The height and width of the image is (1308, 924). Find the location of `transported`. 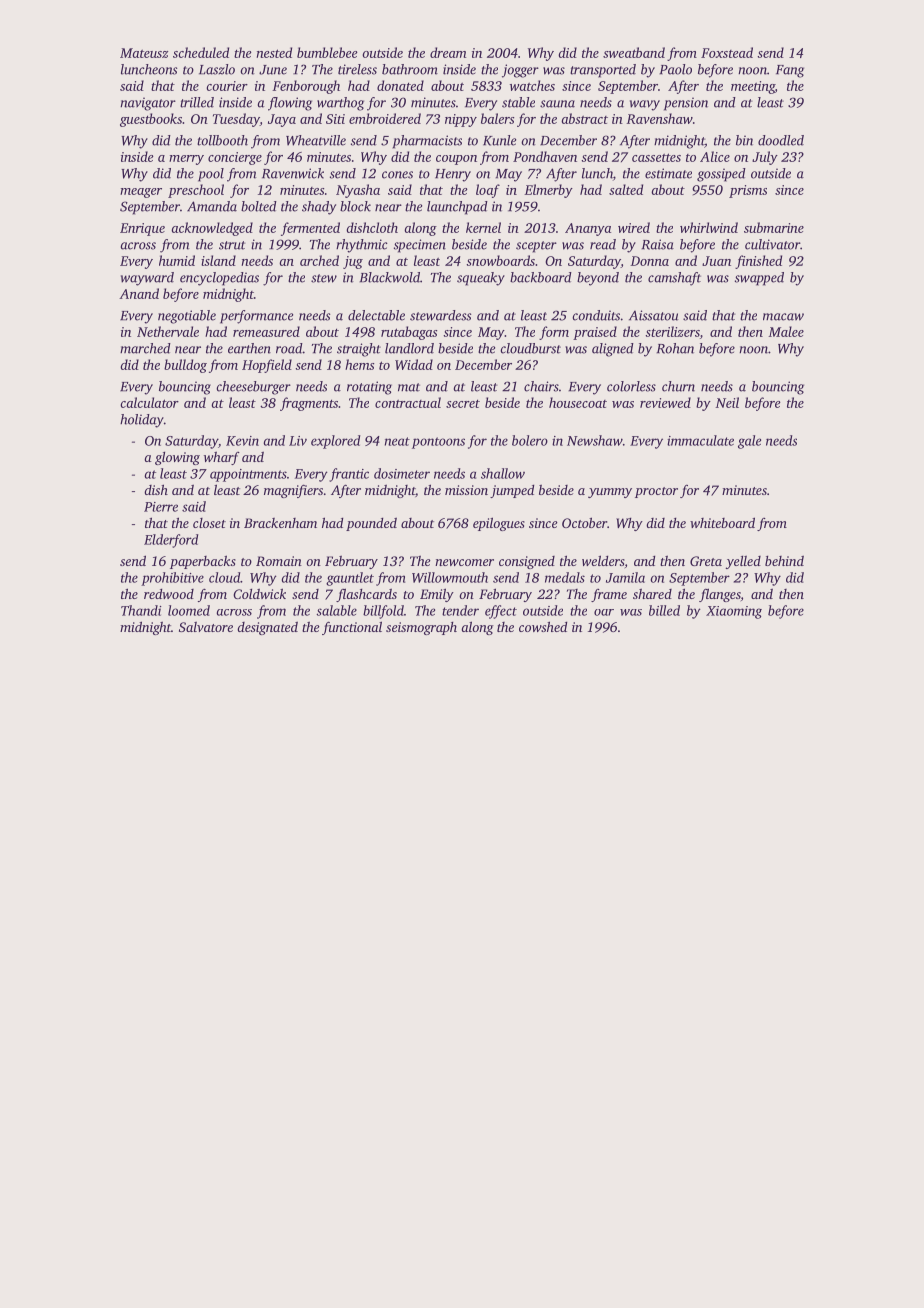

transported is located at coordinates (603, 71).
